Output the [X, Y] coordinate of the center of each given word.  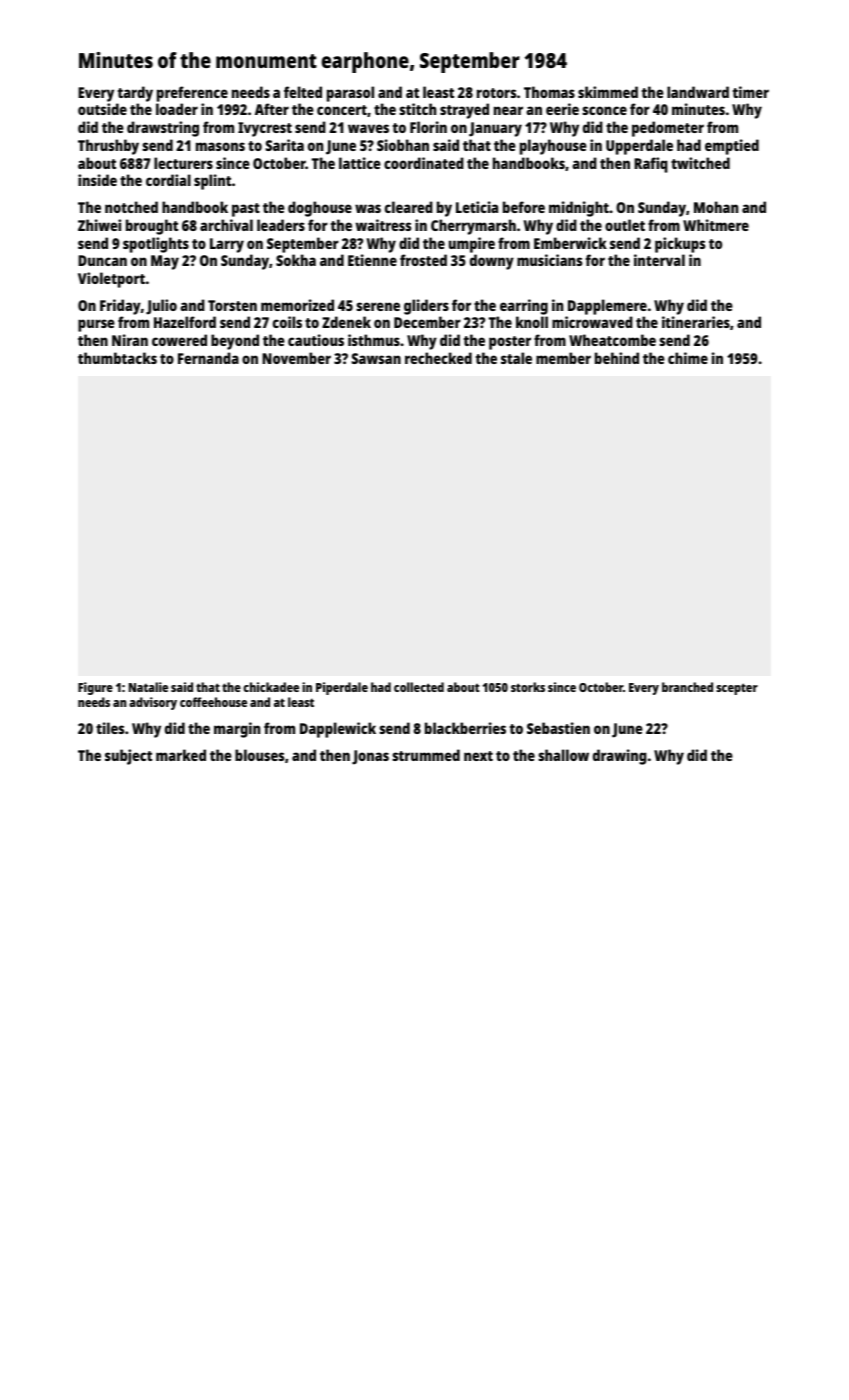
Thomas [549, 92]
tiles [110, 728]
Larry [227, 245]
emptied [732, 147]
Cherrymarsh [473, 227]
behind [617, 358]
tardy [135, 94]
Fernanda [208, 358]
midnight [579, 209]
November [296, 358]
